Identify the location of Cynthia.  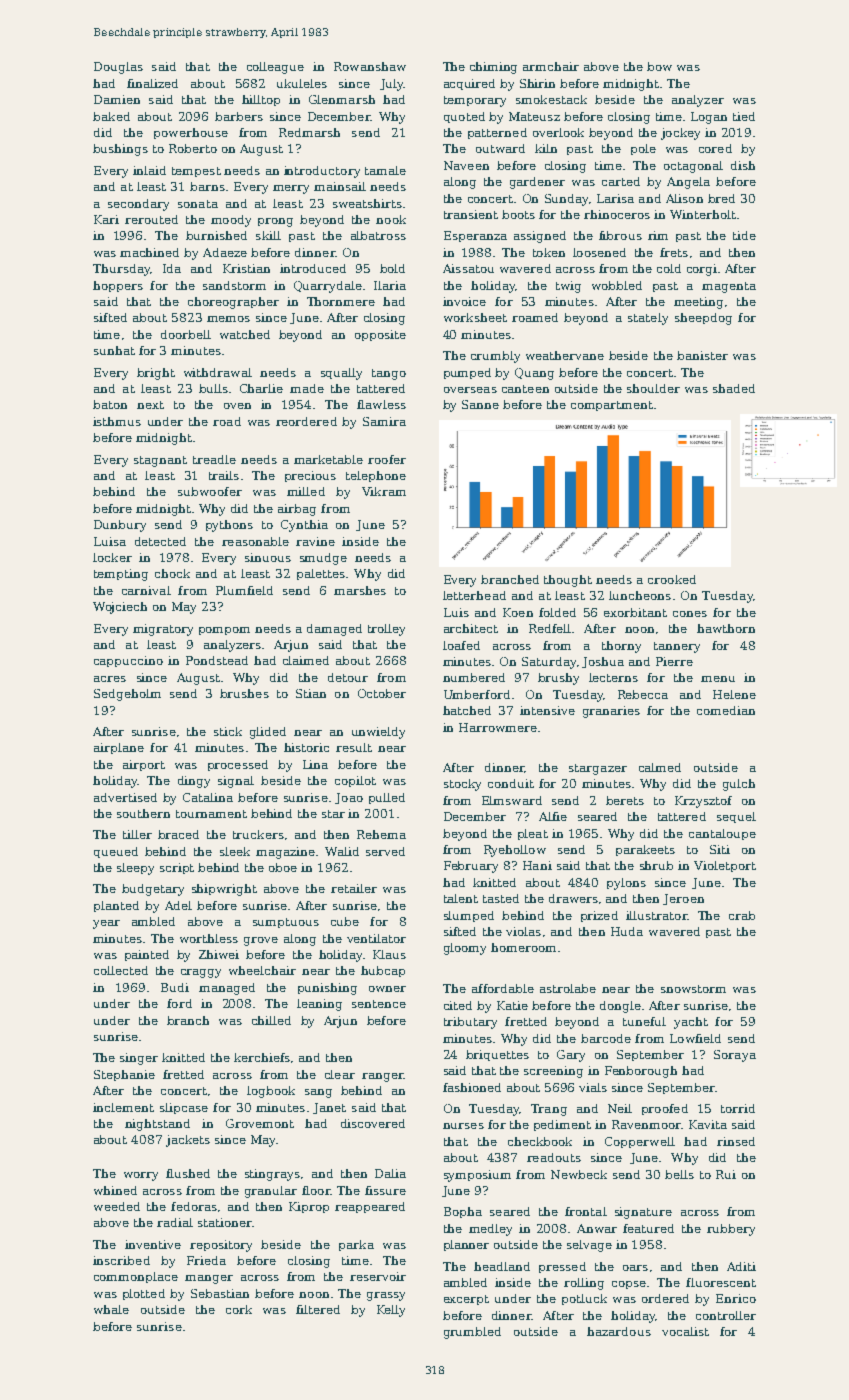
(304, 526).
